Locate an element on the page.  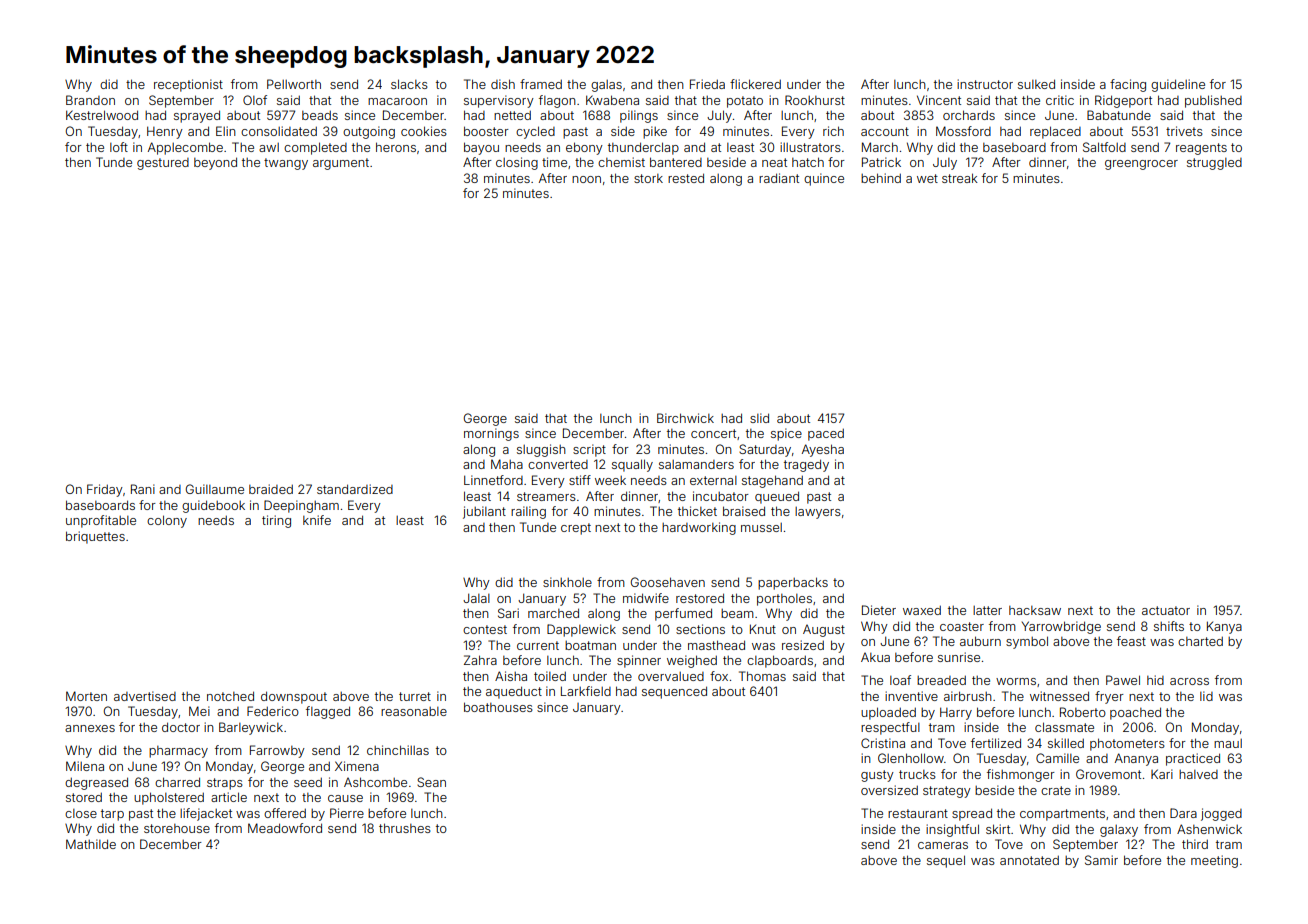
witnessed is located at coordinates (1059, 696).
